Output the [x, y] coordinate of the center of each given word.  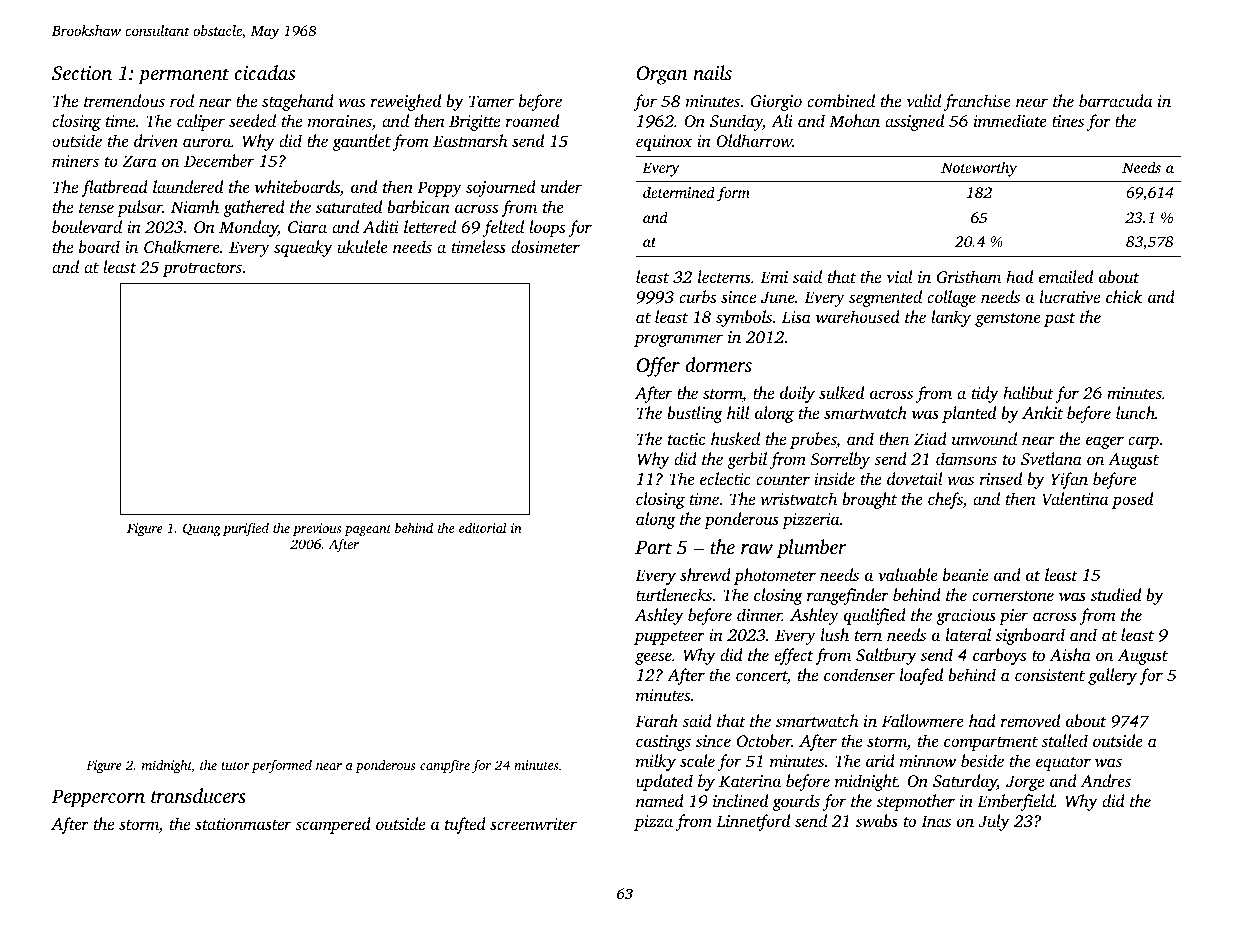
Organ [661, 75]
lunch [1135, 412]
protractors [202, 270]
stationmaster [243, 824]
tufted [465, 825]
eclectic [725, 478]
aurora [207, 142]
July [994, 822]
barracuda [1115, 100]
